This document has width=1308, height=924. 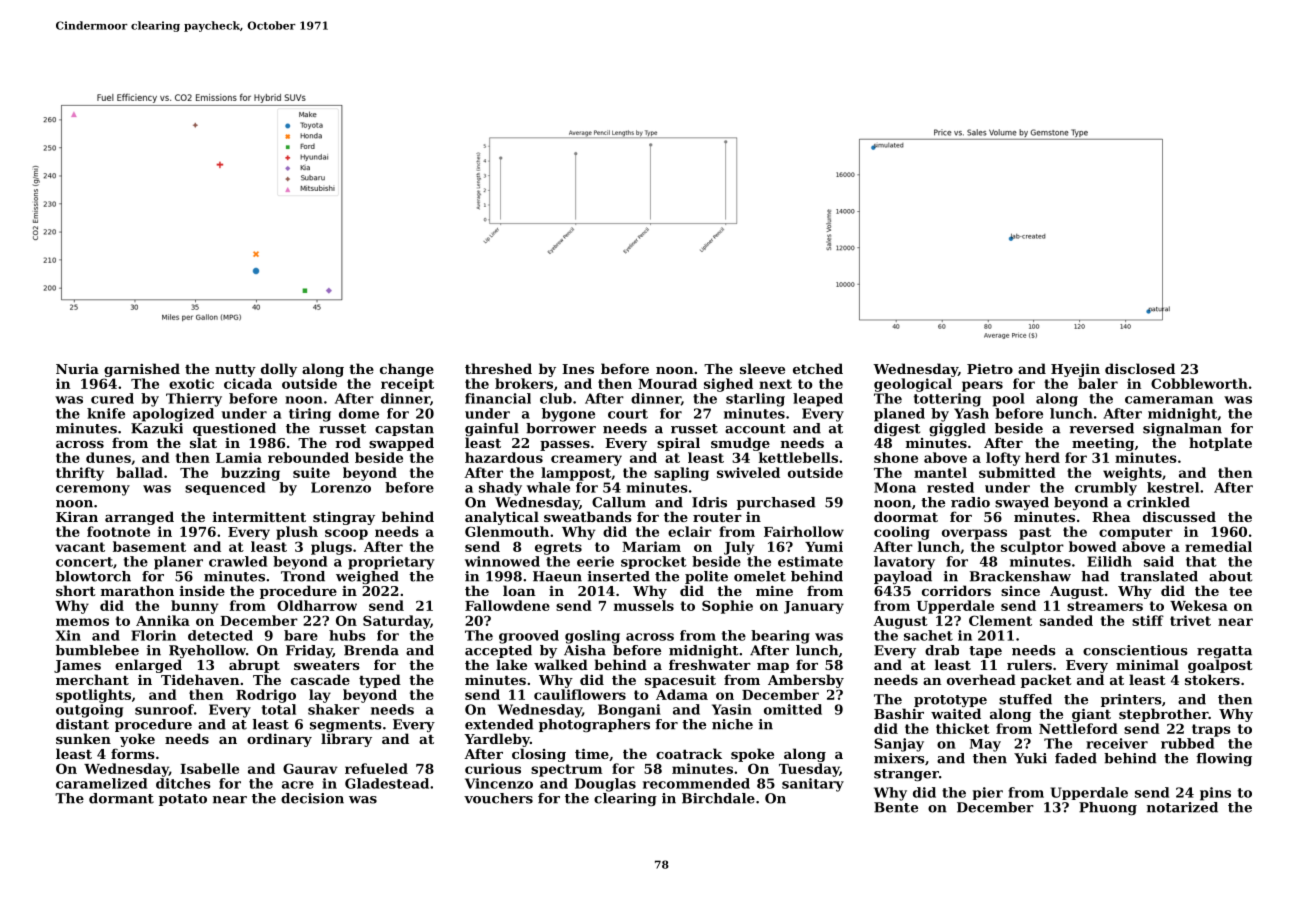 I want to click on sprocket, so click(x=654, y=562).
